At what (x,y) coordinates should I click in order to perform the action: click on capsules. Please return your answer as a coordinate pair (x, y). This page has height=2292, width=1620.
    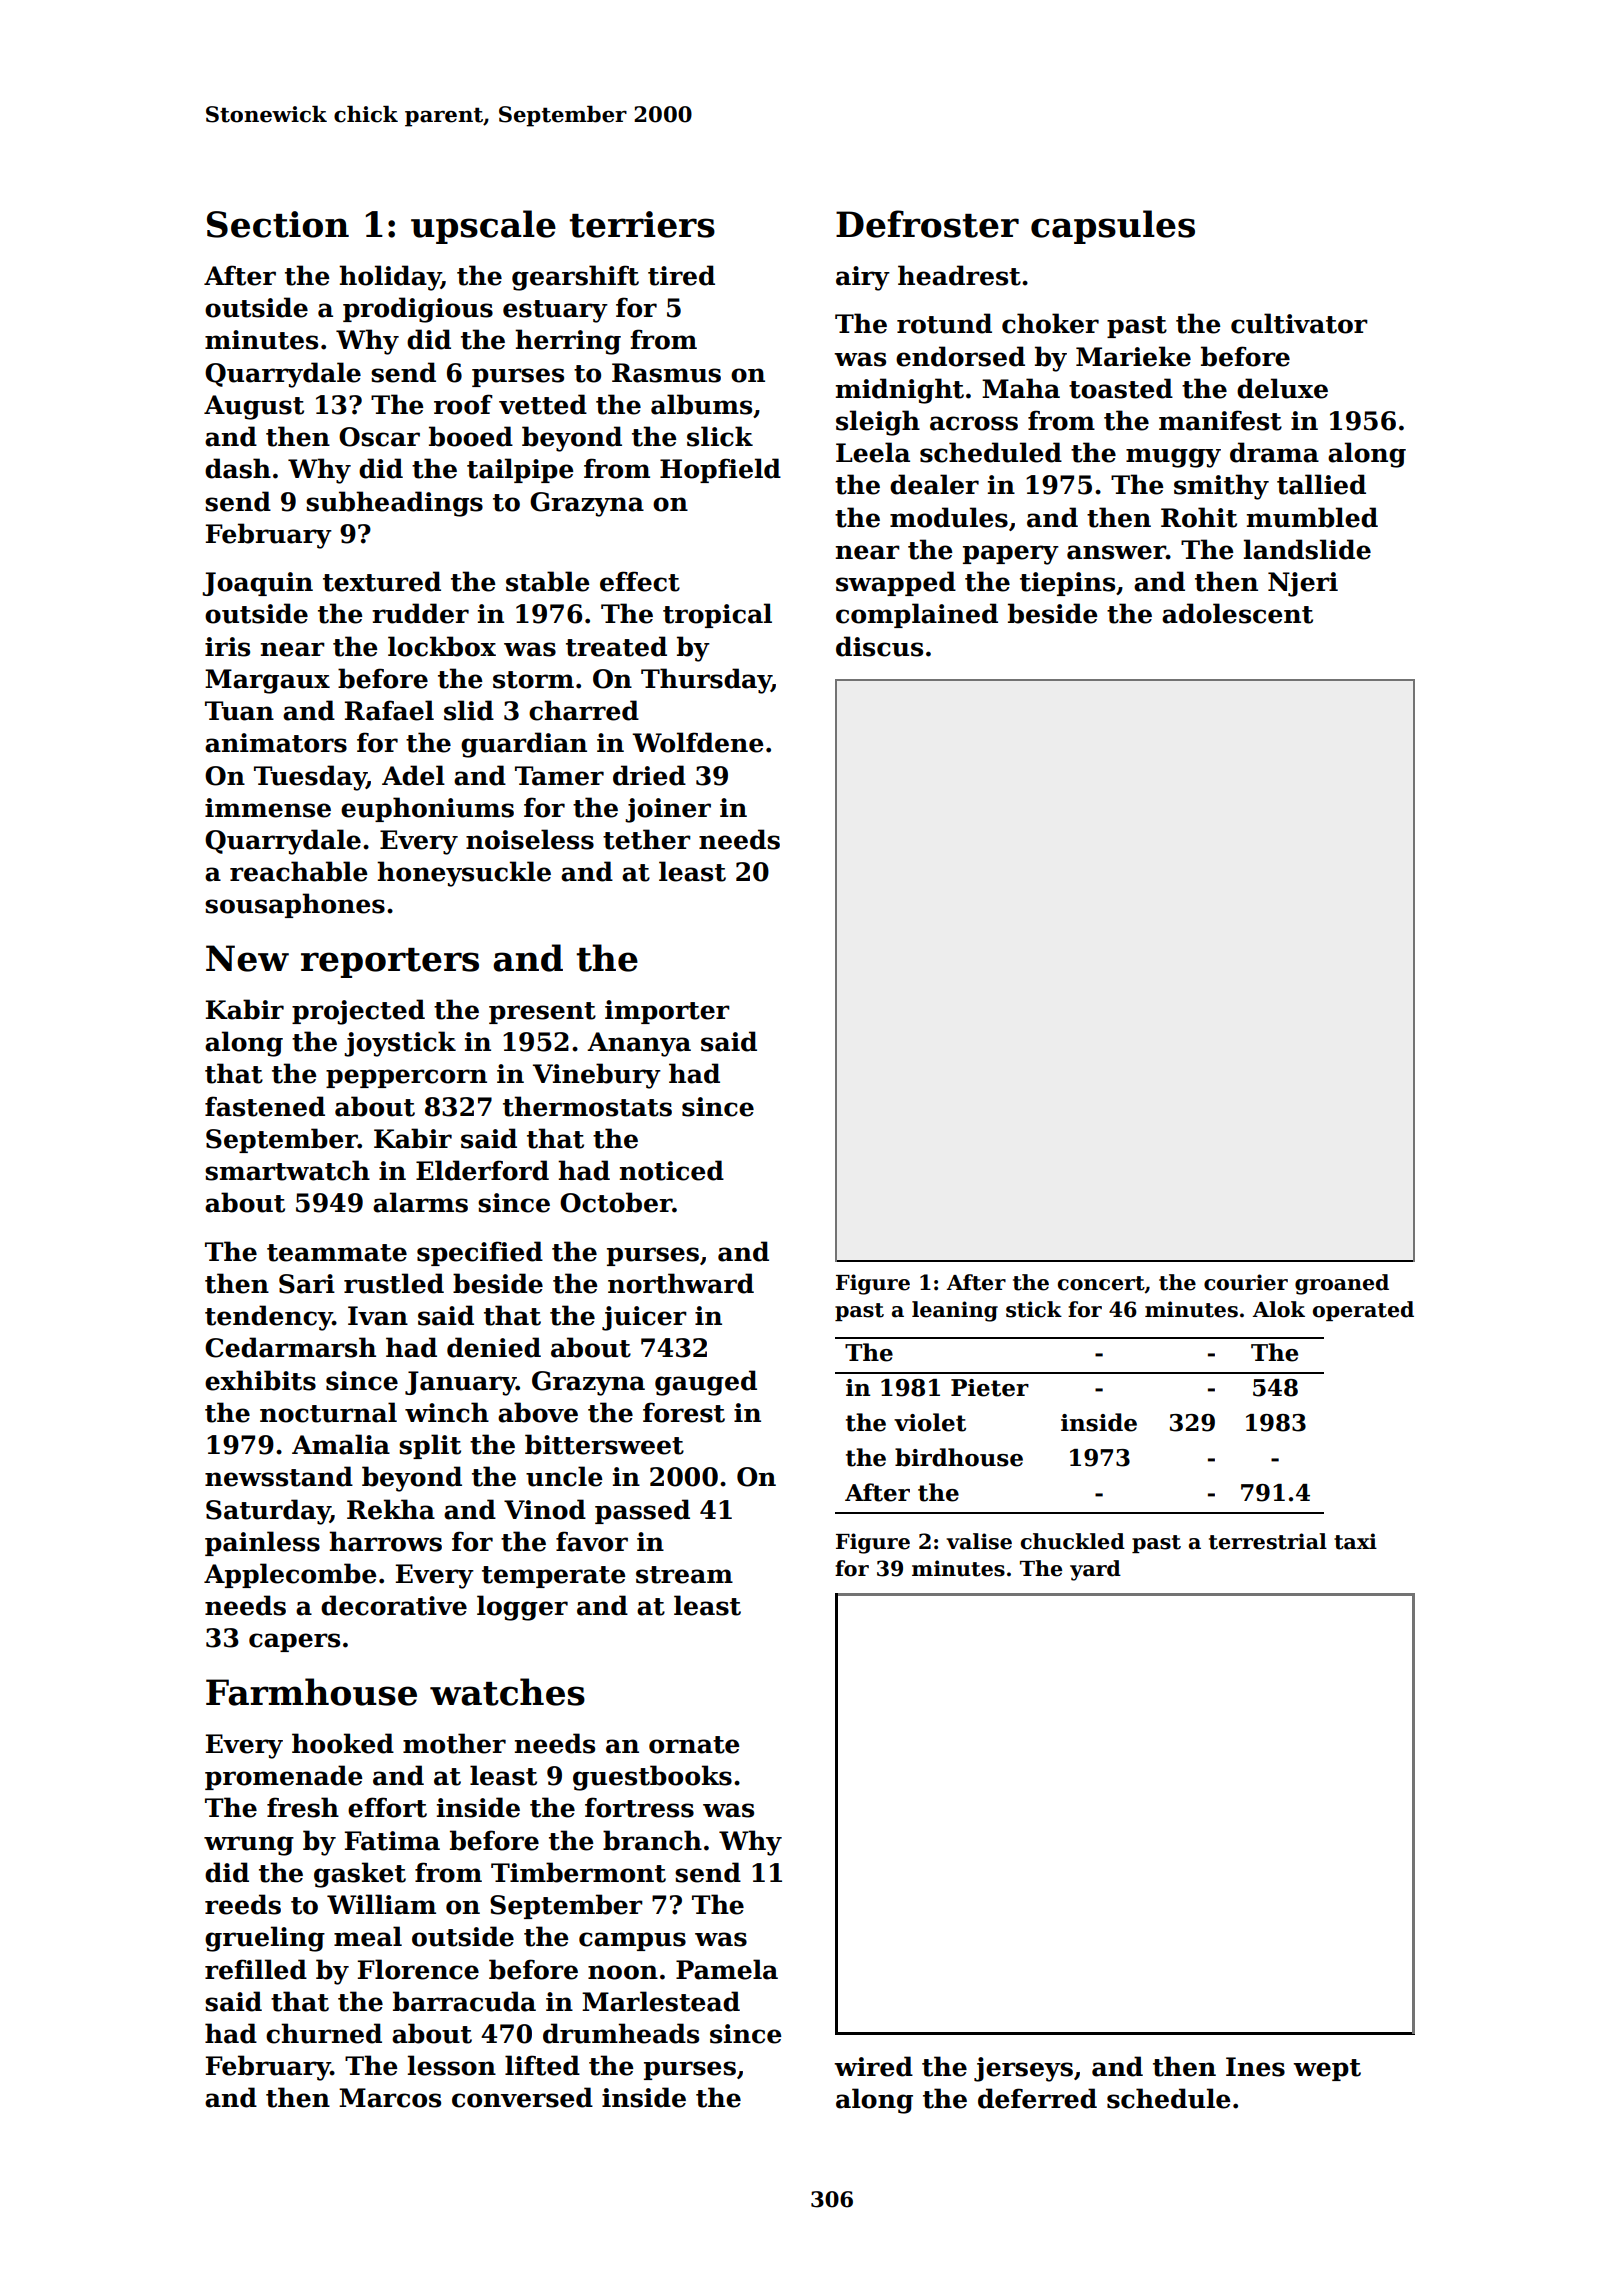
    Looking at the image, I should click on (1113, 227).
